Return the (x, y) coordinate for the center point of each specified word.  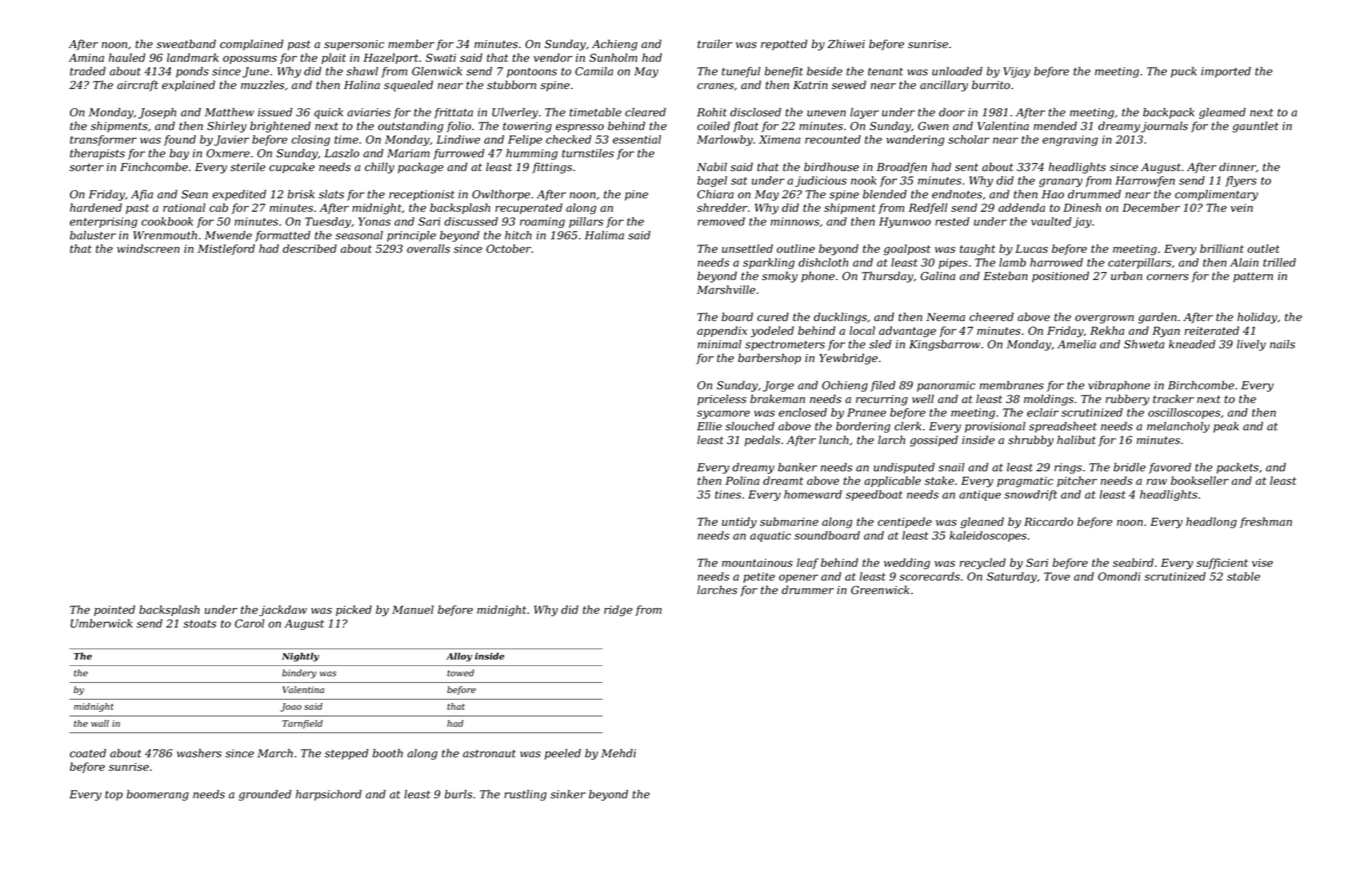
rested (952, 221)
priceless (721, 399)
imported (1226, 72)
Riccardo (1048, 521)
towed (460, 673)
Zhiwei (846, 43)
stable (1243, 576)
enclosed (803, 412)
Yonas (374, 221)
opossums (250, 60)
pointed (114, 610)
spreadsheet (1063, 427)
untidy (739, 522)
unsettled (747, 248)
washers (199, 753)
